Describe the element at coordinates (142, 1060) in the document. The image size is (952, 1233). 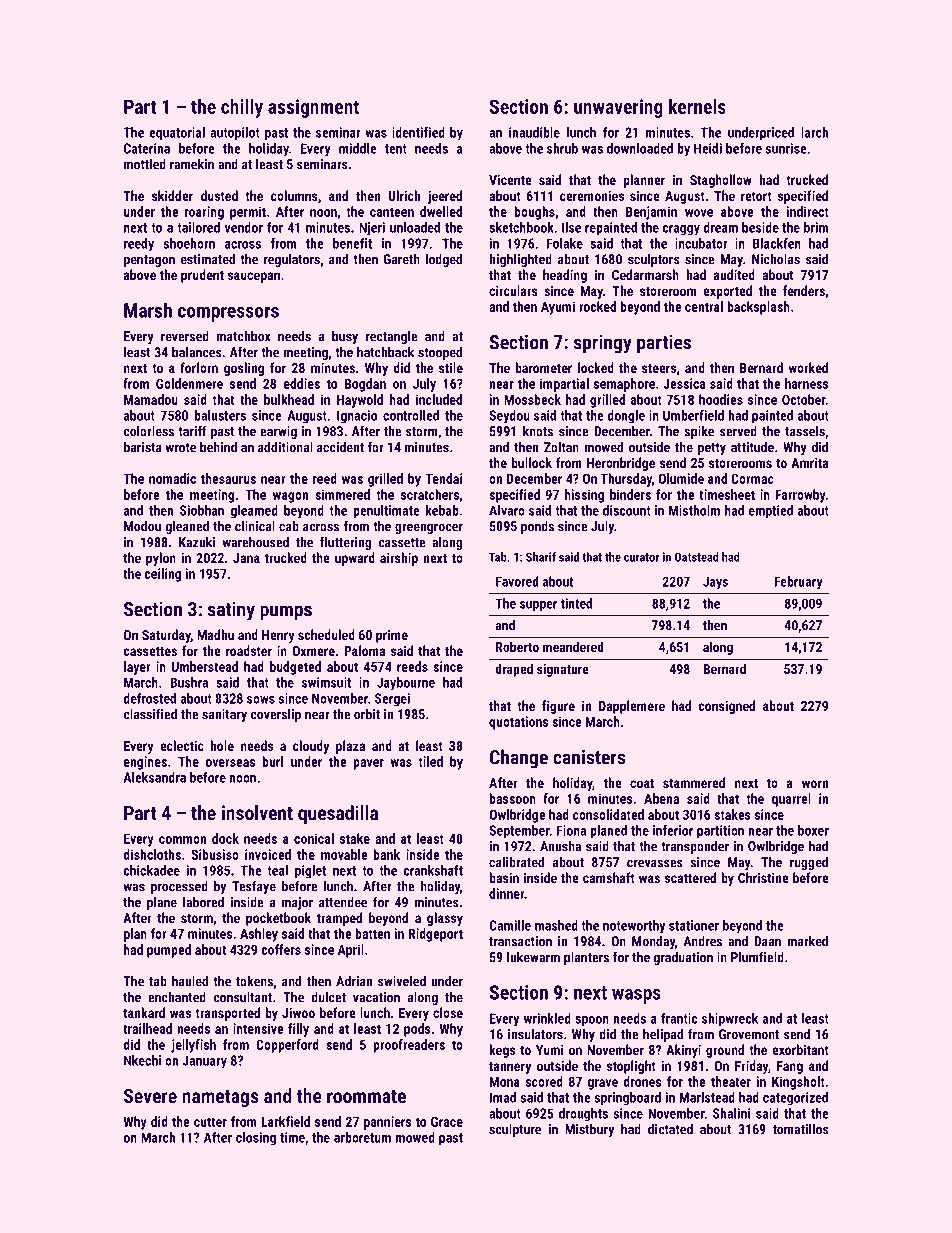
I see `Nkechi` at that location.
